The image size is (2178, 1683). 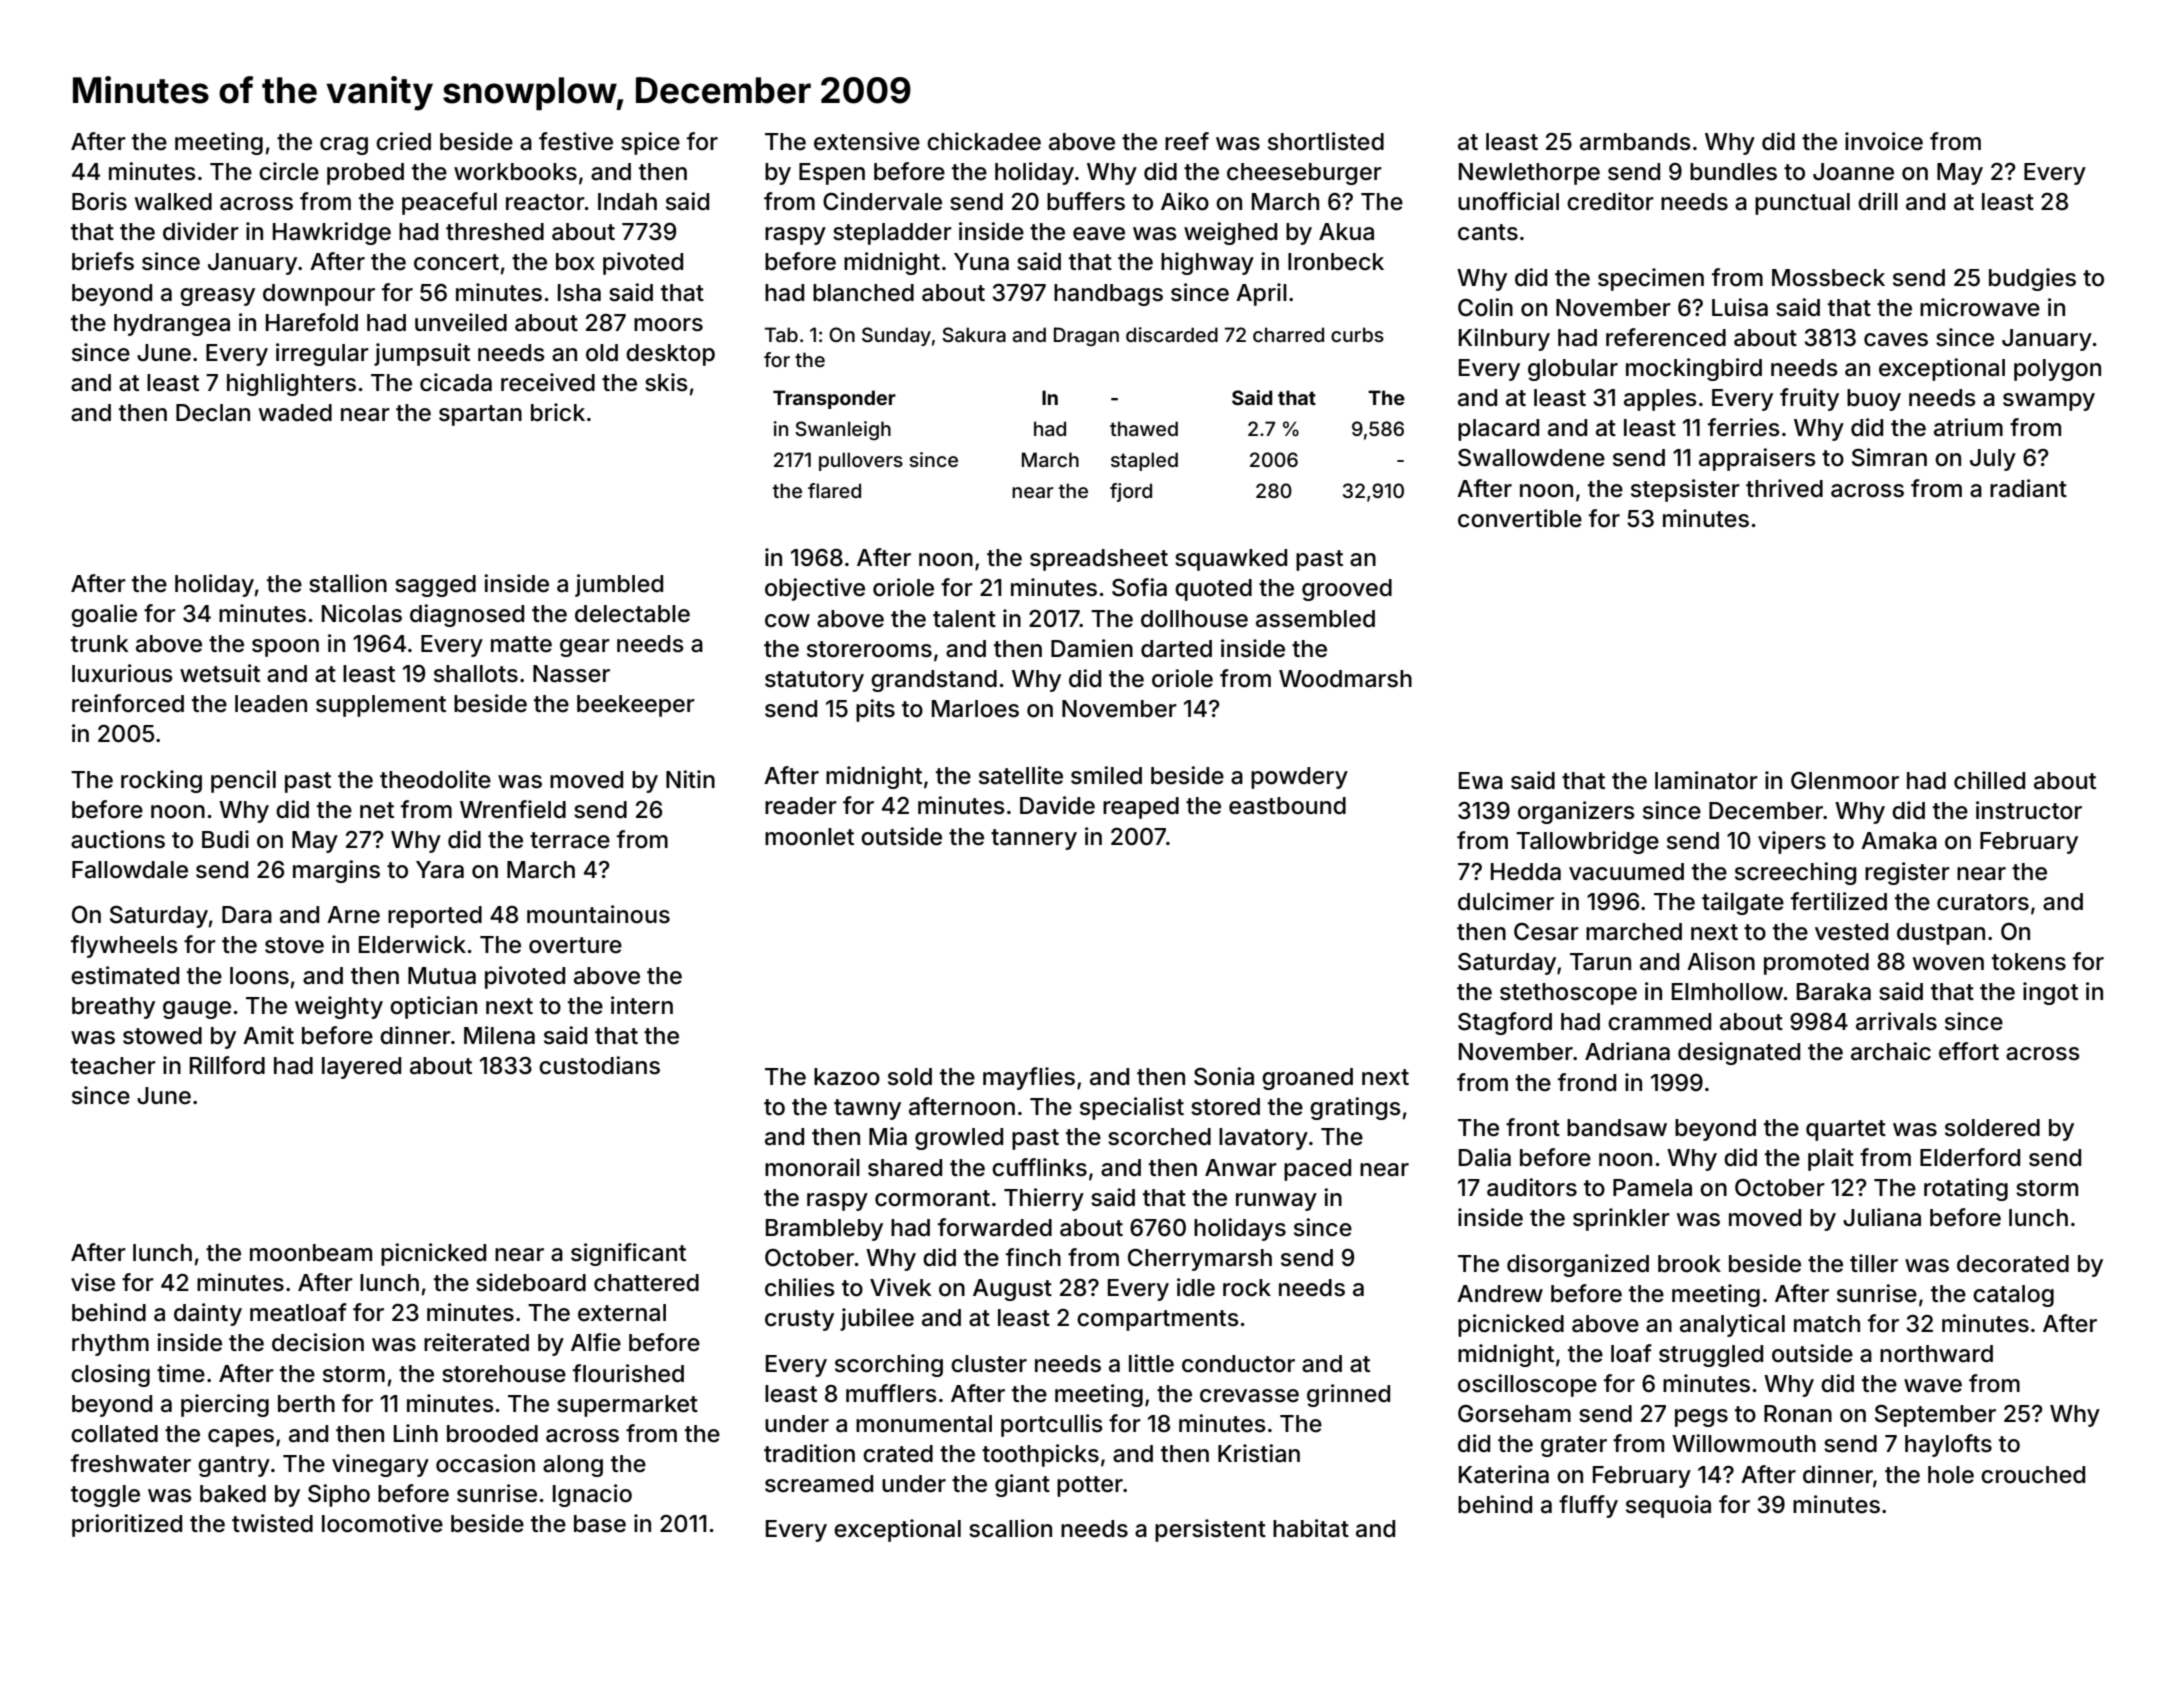 I want to click on catalog, so click(x=2013, y=1296).
